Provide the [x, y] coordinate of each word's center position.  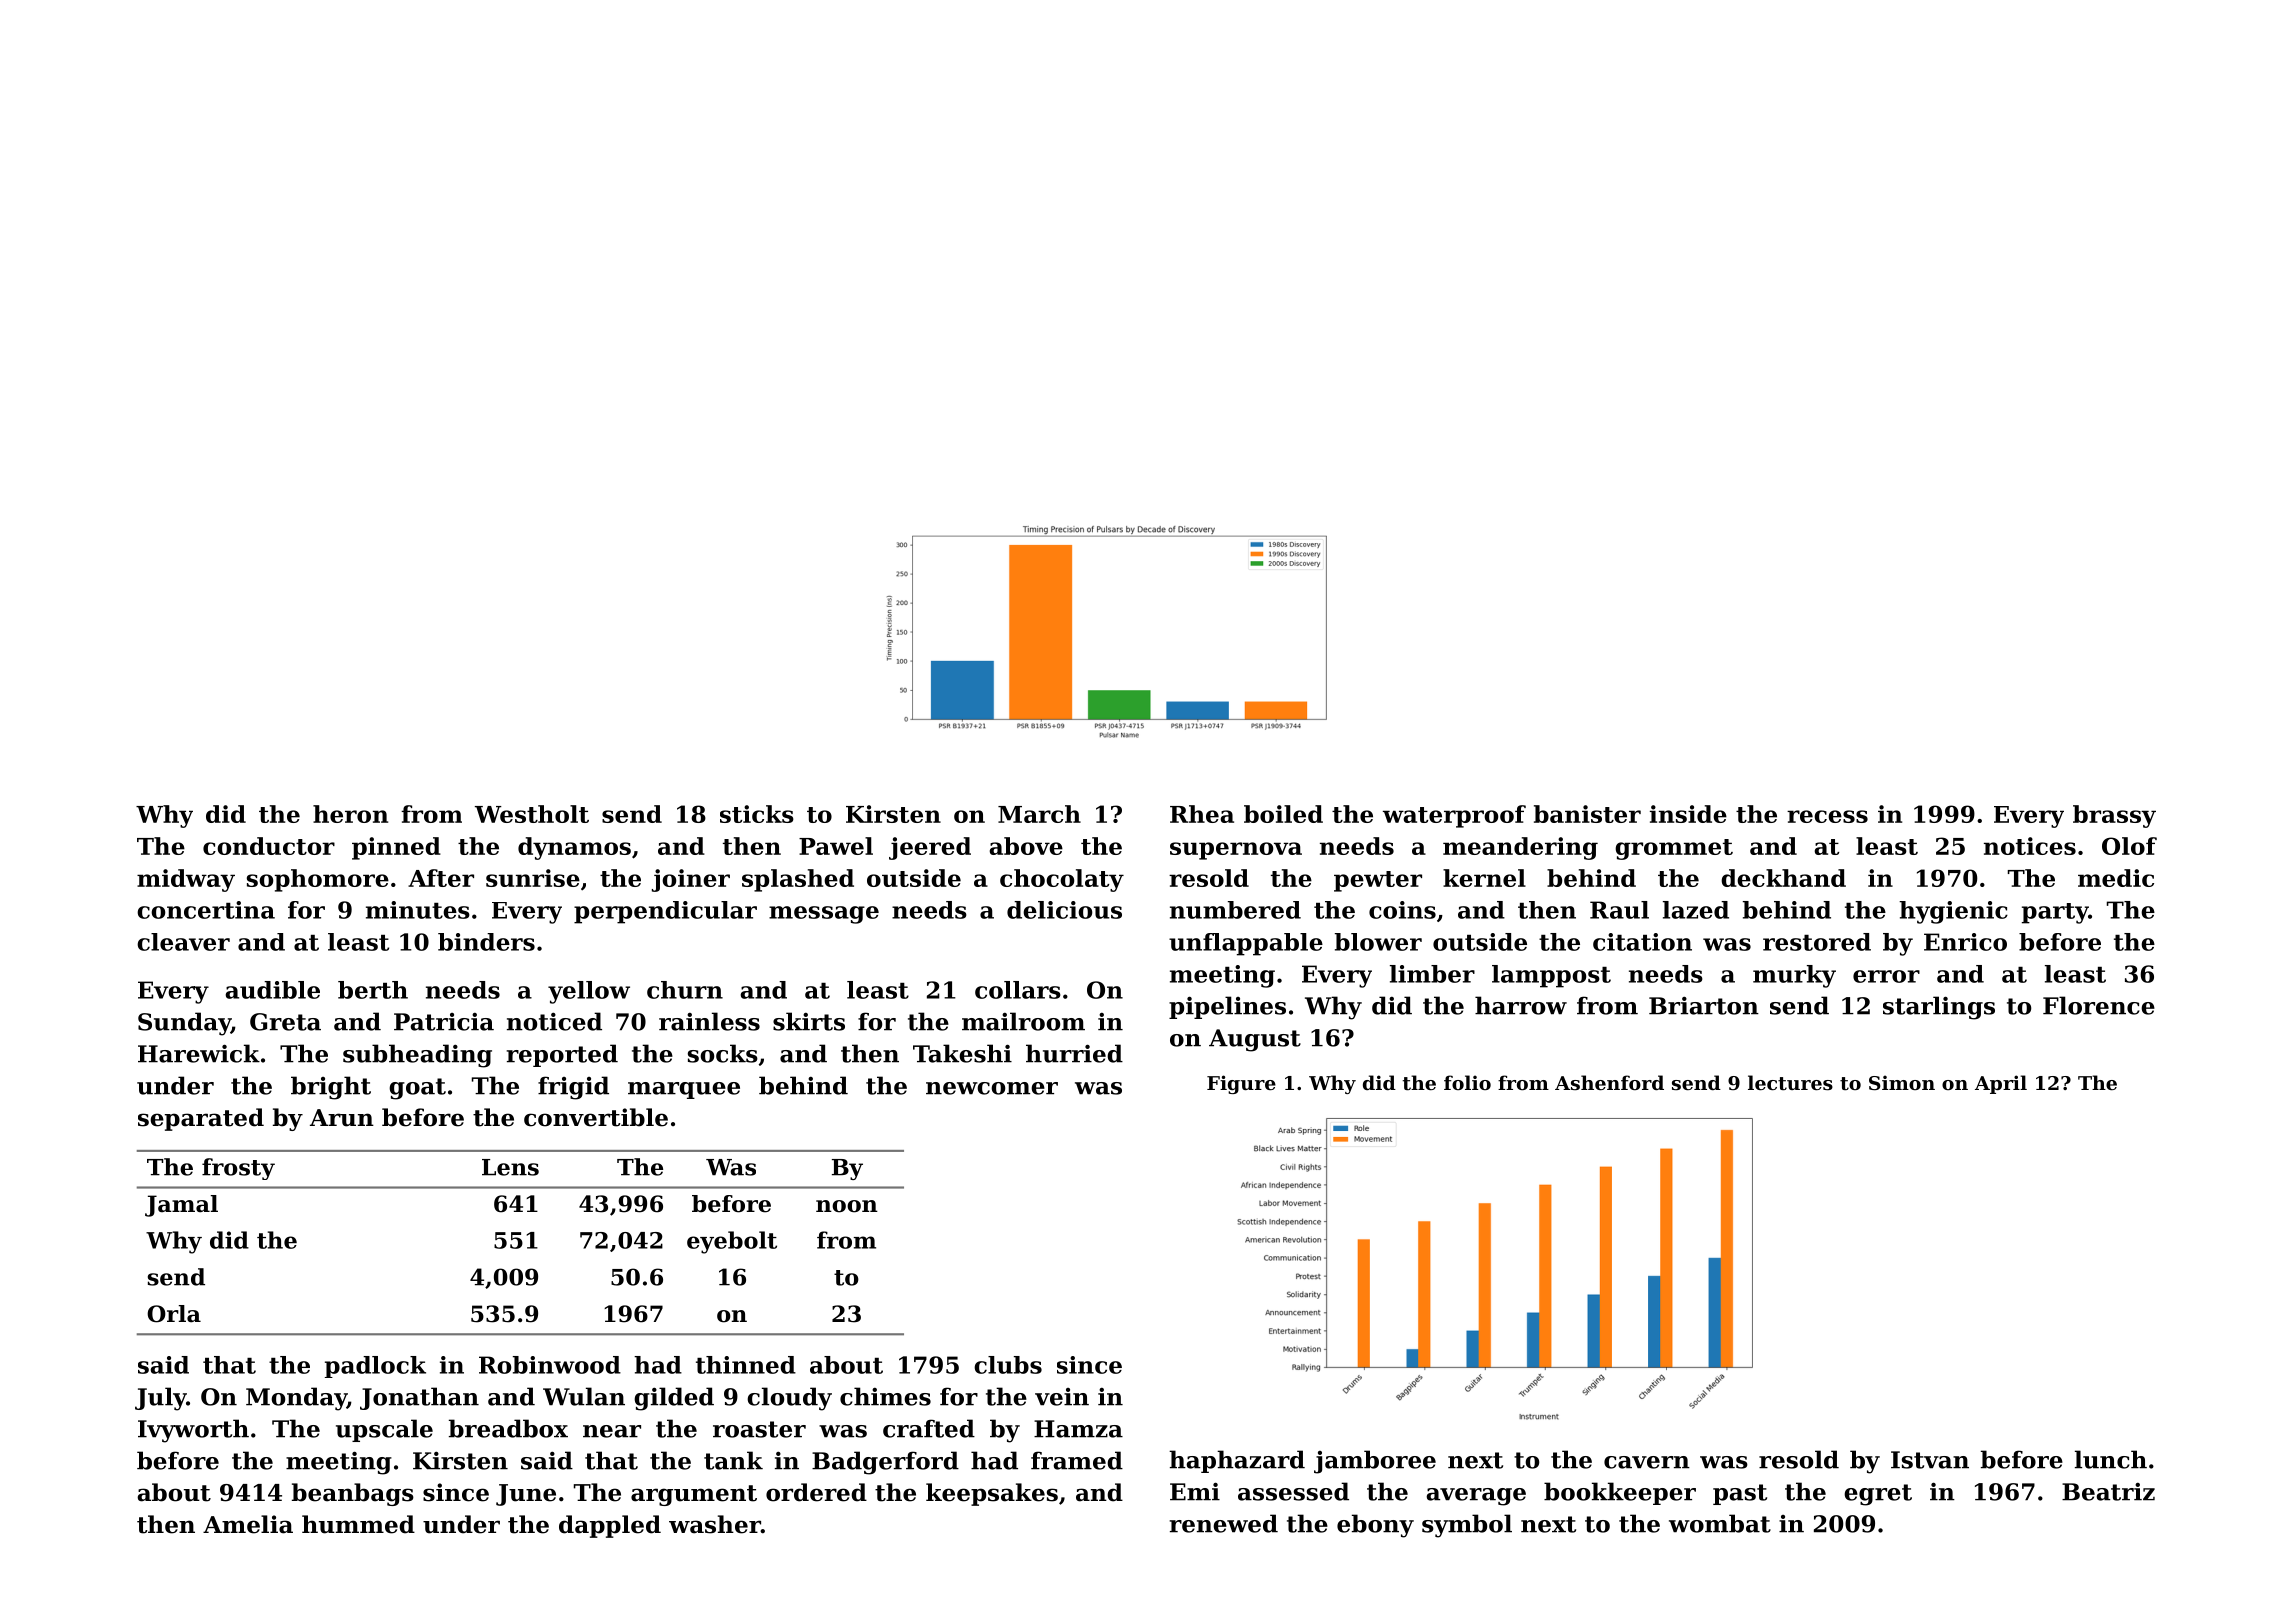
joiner [691, 880]
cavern [1647, 1462]
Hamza [1078, 1429]
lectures [1790, 1083]
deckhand [1783, 878]
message [824, 915]
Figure [1241, 1084]
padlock [375, 1367]
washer [715, 1524]
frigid [573, 1088]
